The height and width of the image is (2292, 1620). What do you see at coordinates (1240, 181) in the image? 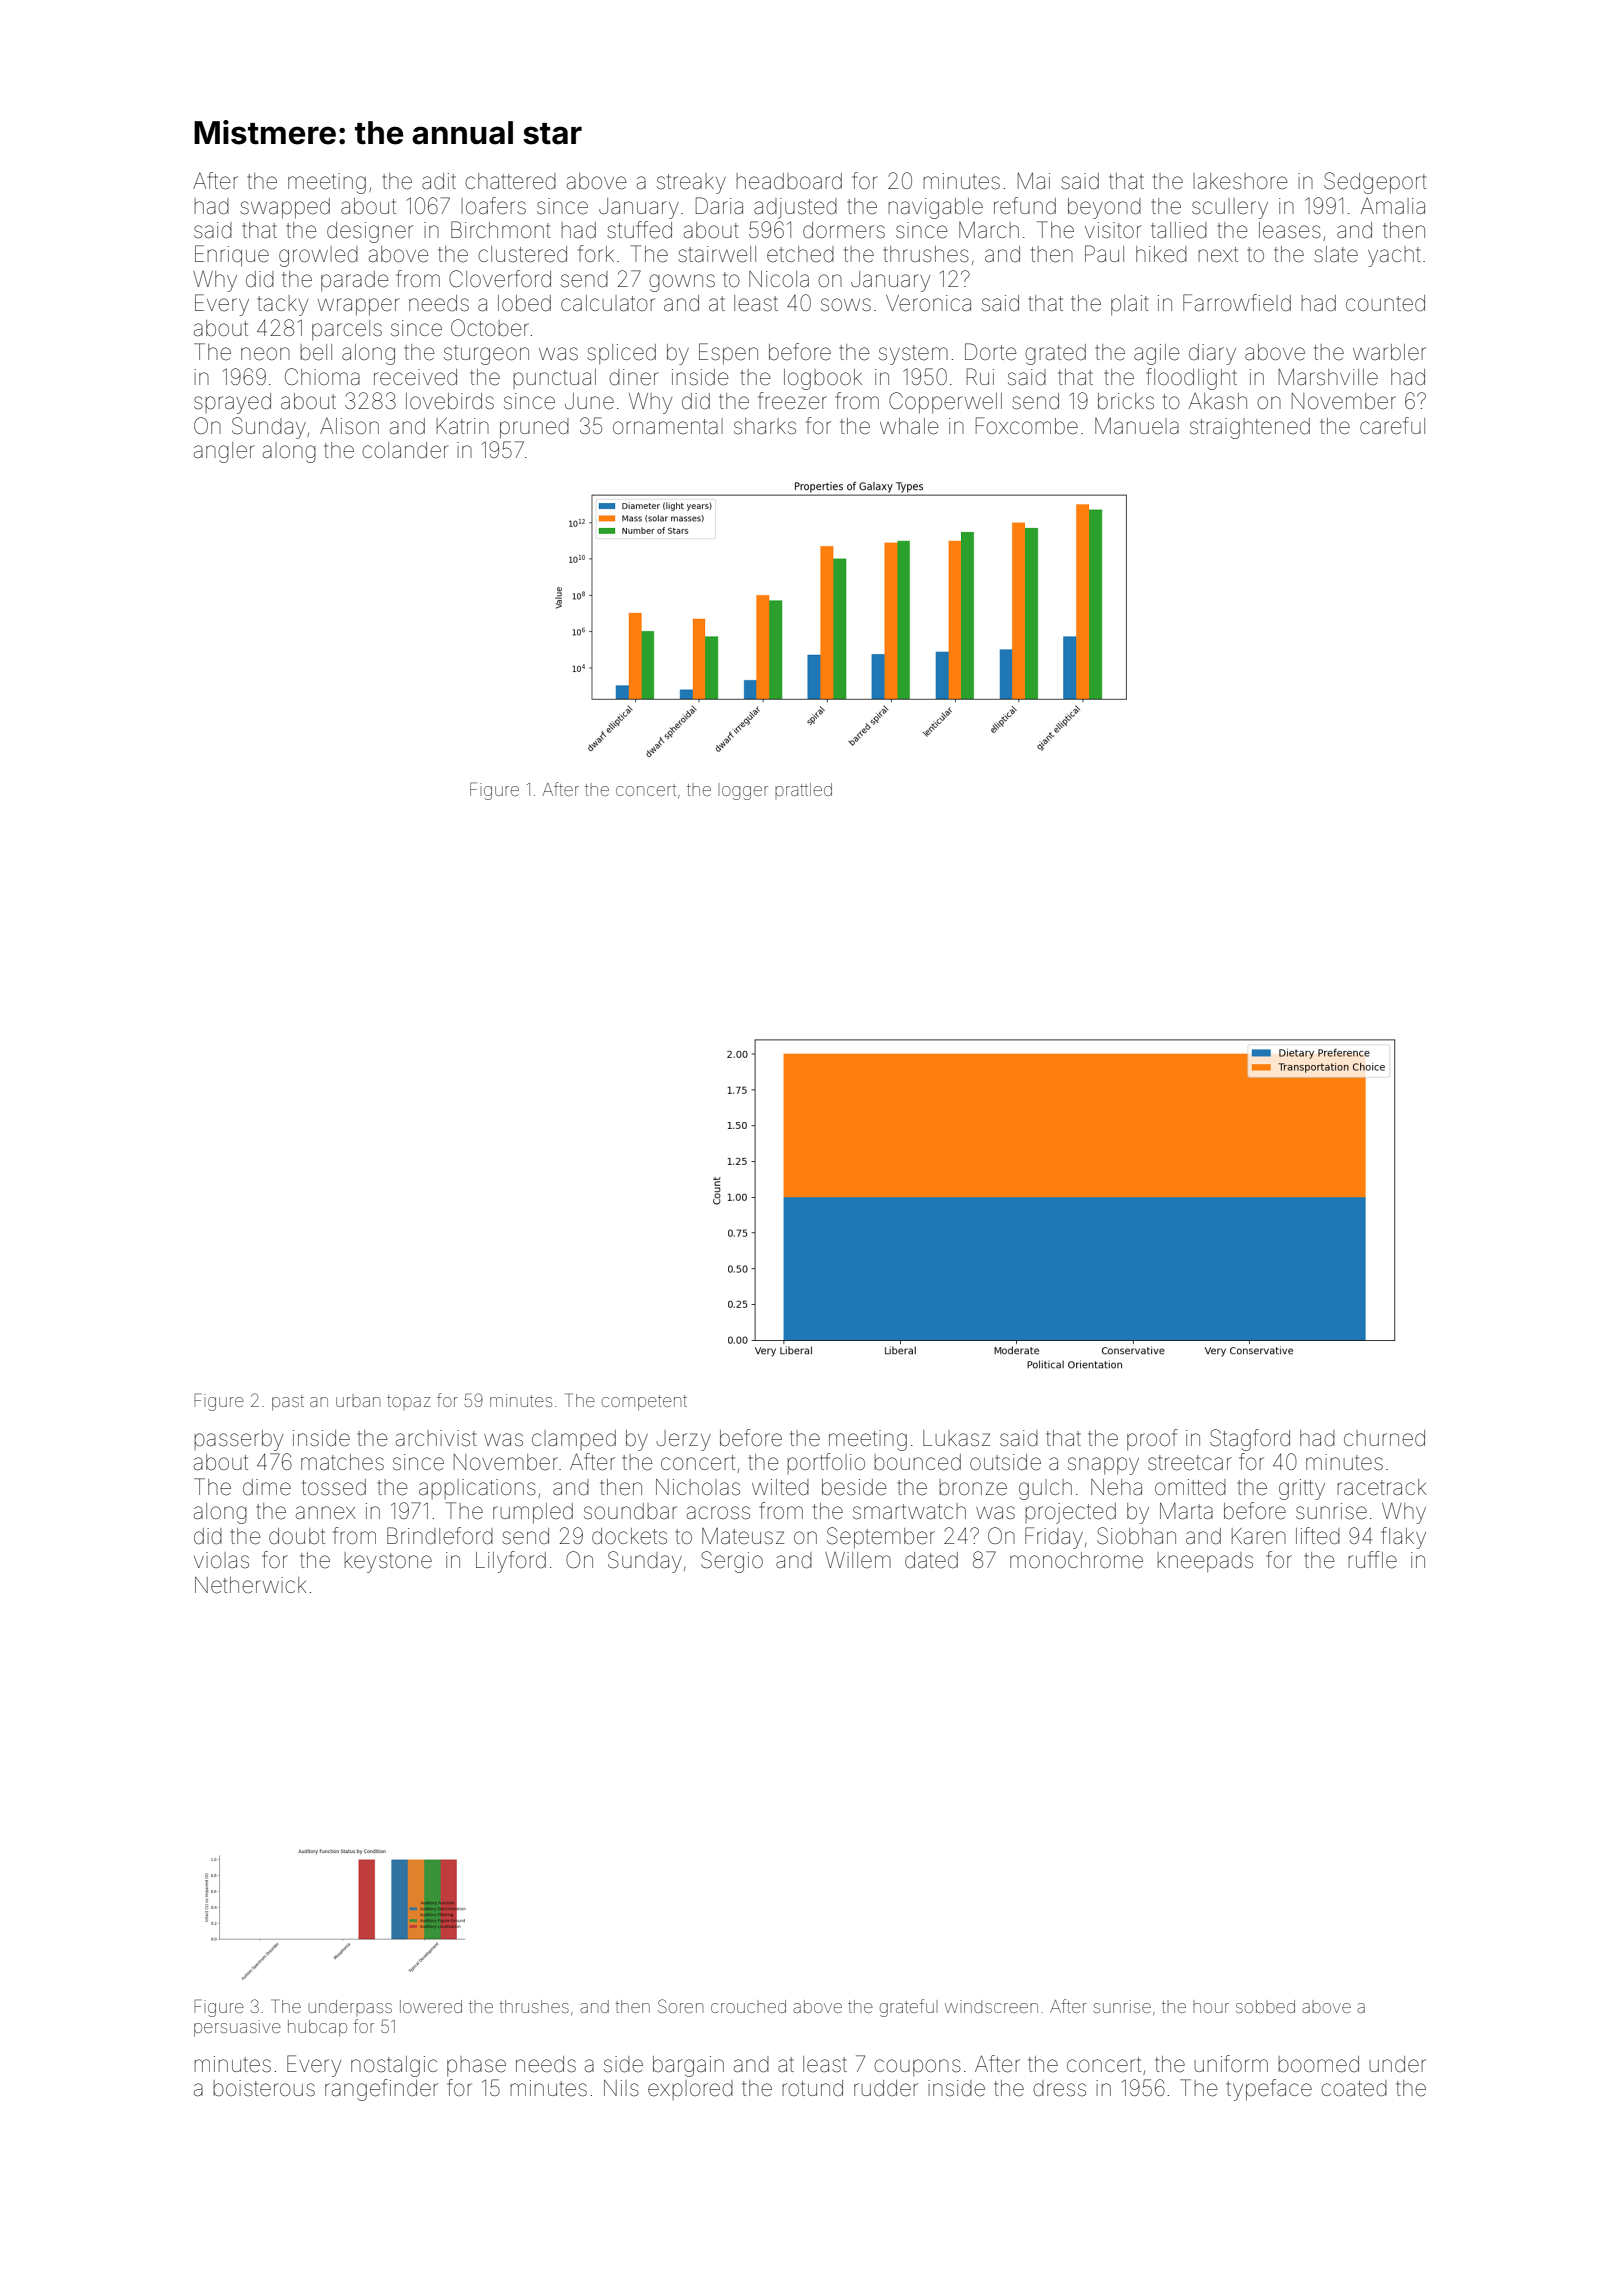
I see `lakeshore` at bounding box center [1240, 181].
